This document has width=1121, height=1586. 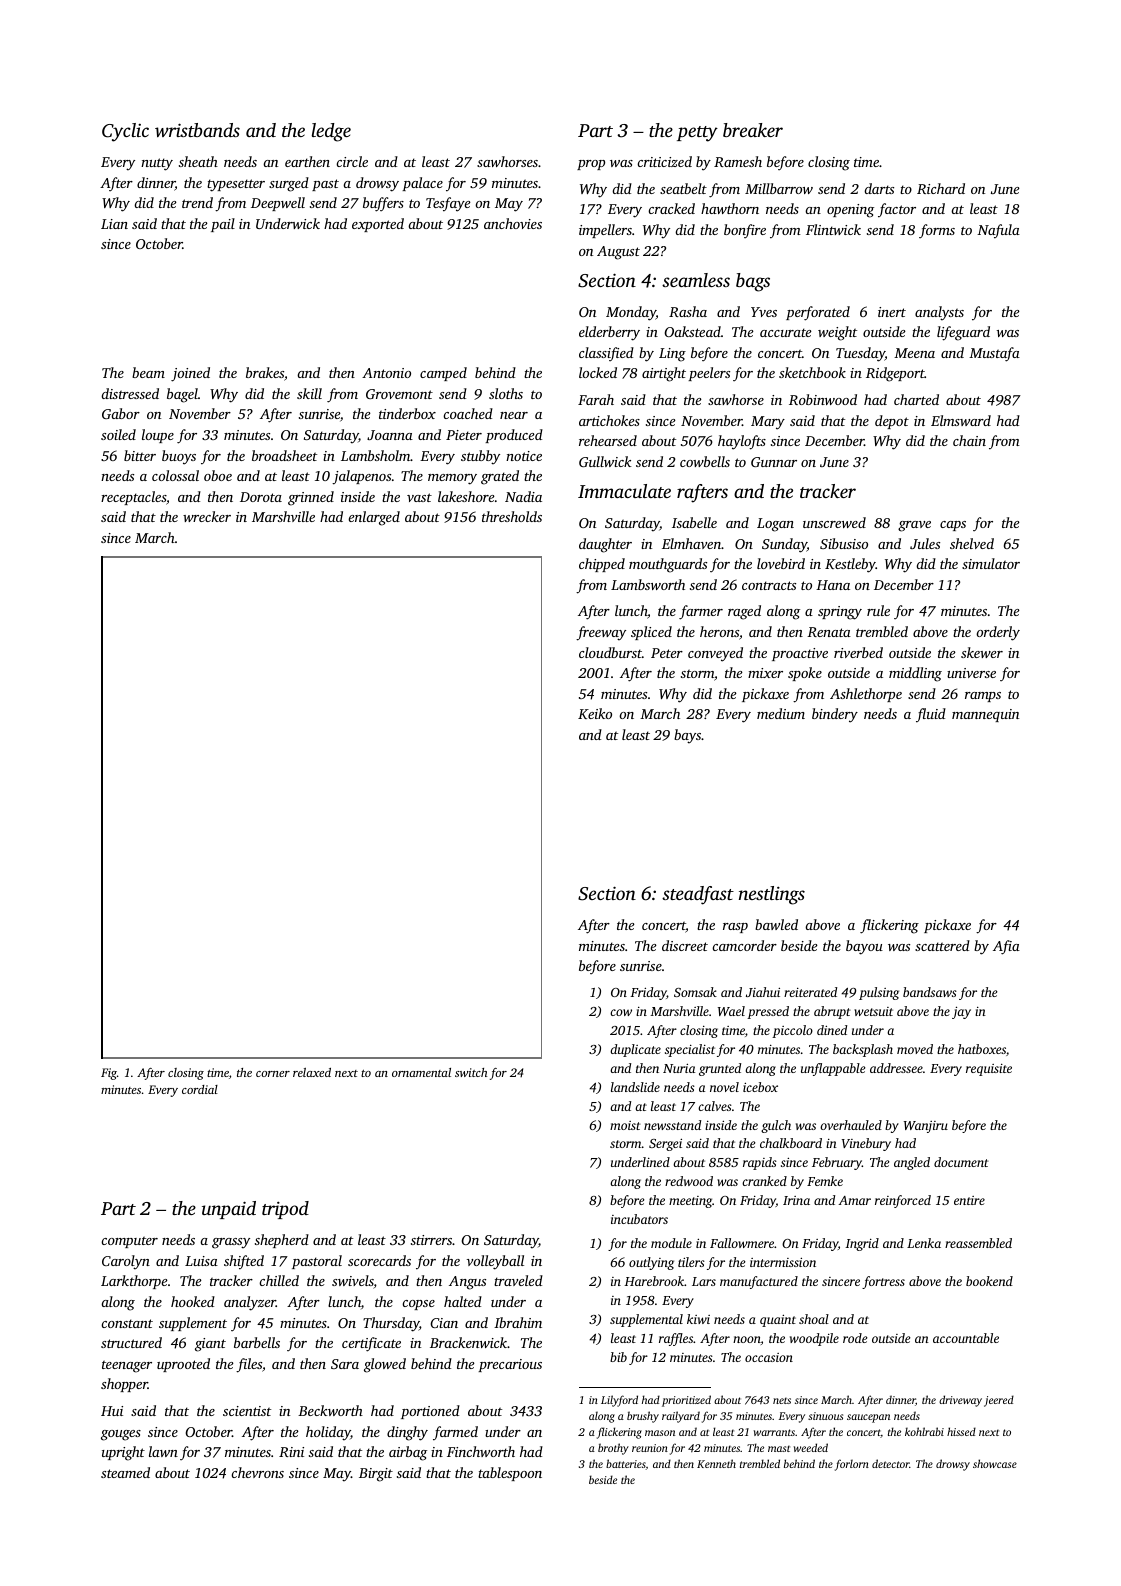 I want to click on breaker, so click(x=753, y=130).
